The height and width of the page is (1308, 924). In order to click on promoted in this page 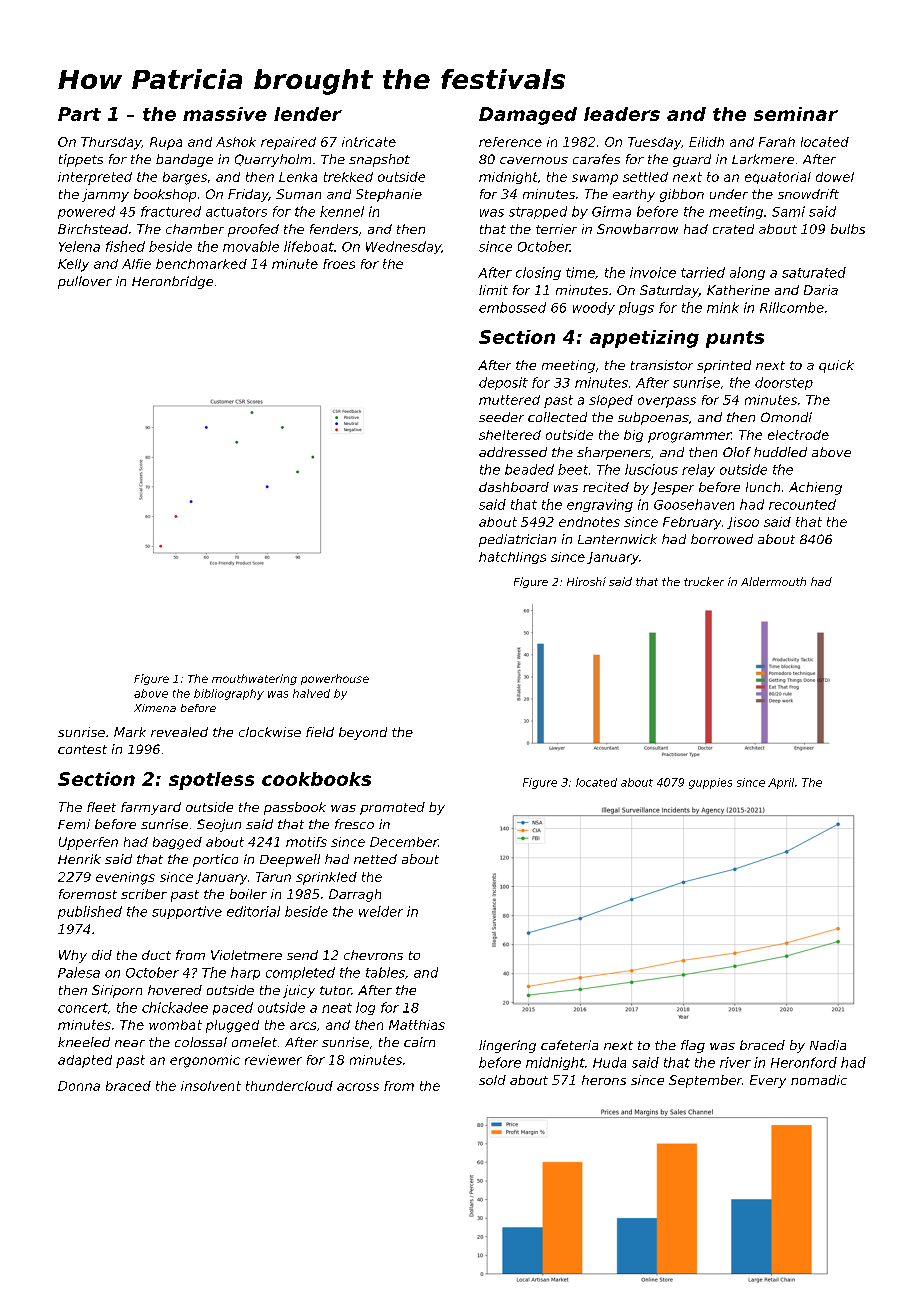, I will do `click(392, 808)`.
